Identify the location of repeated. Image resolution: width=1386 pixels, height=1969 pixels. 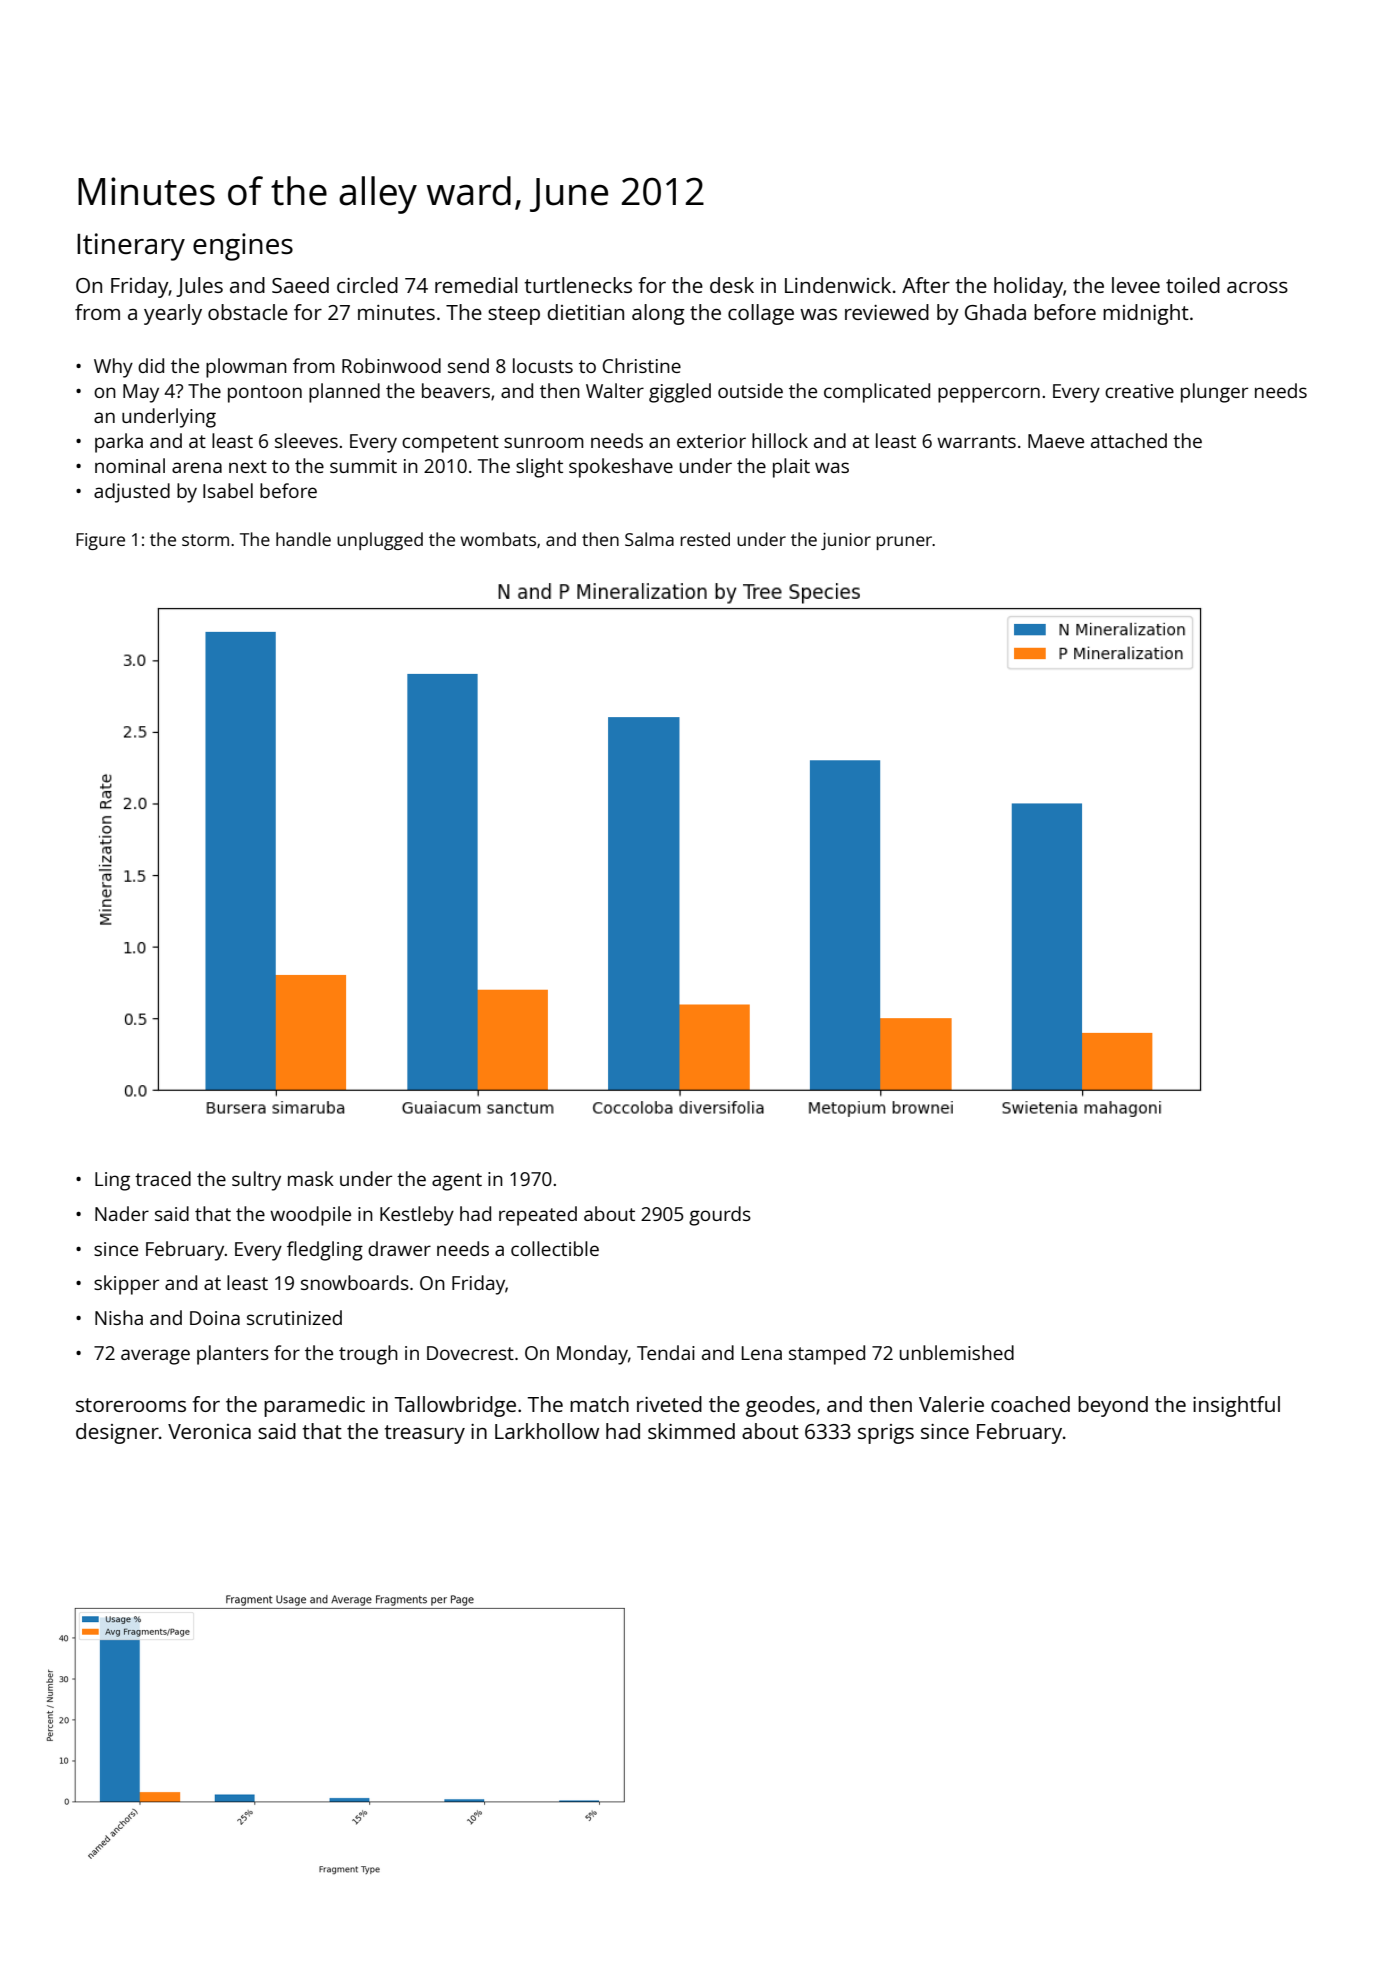
(538, 1216).
